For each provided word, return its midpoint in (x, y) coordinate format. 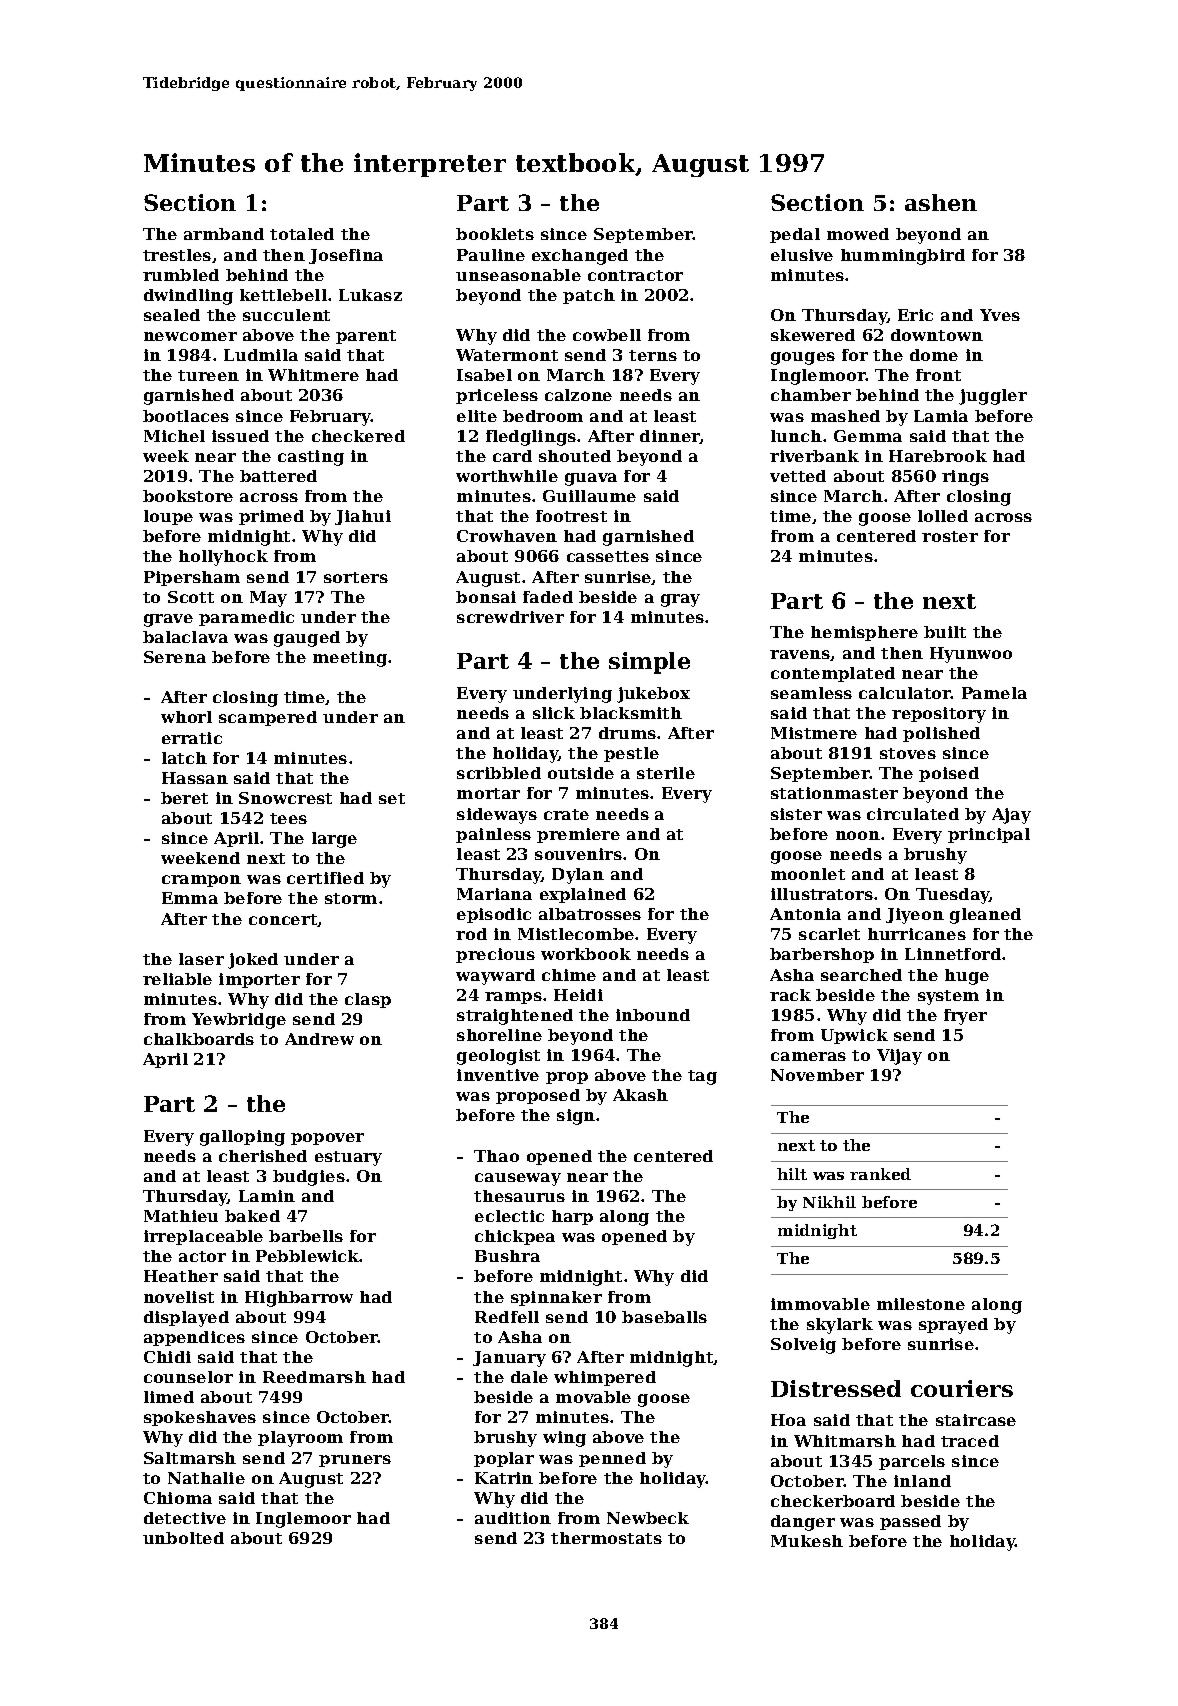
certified (325, 878)
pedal (795, 235)
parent (366, 337)
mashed (845, 416)
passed (910, 1522)
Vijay (899, 1057)
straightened (515, 1017)
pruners (355, 1461)
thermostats (606, 1538)
